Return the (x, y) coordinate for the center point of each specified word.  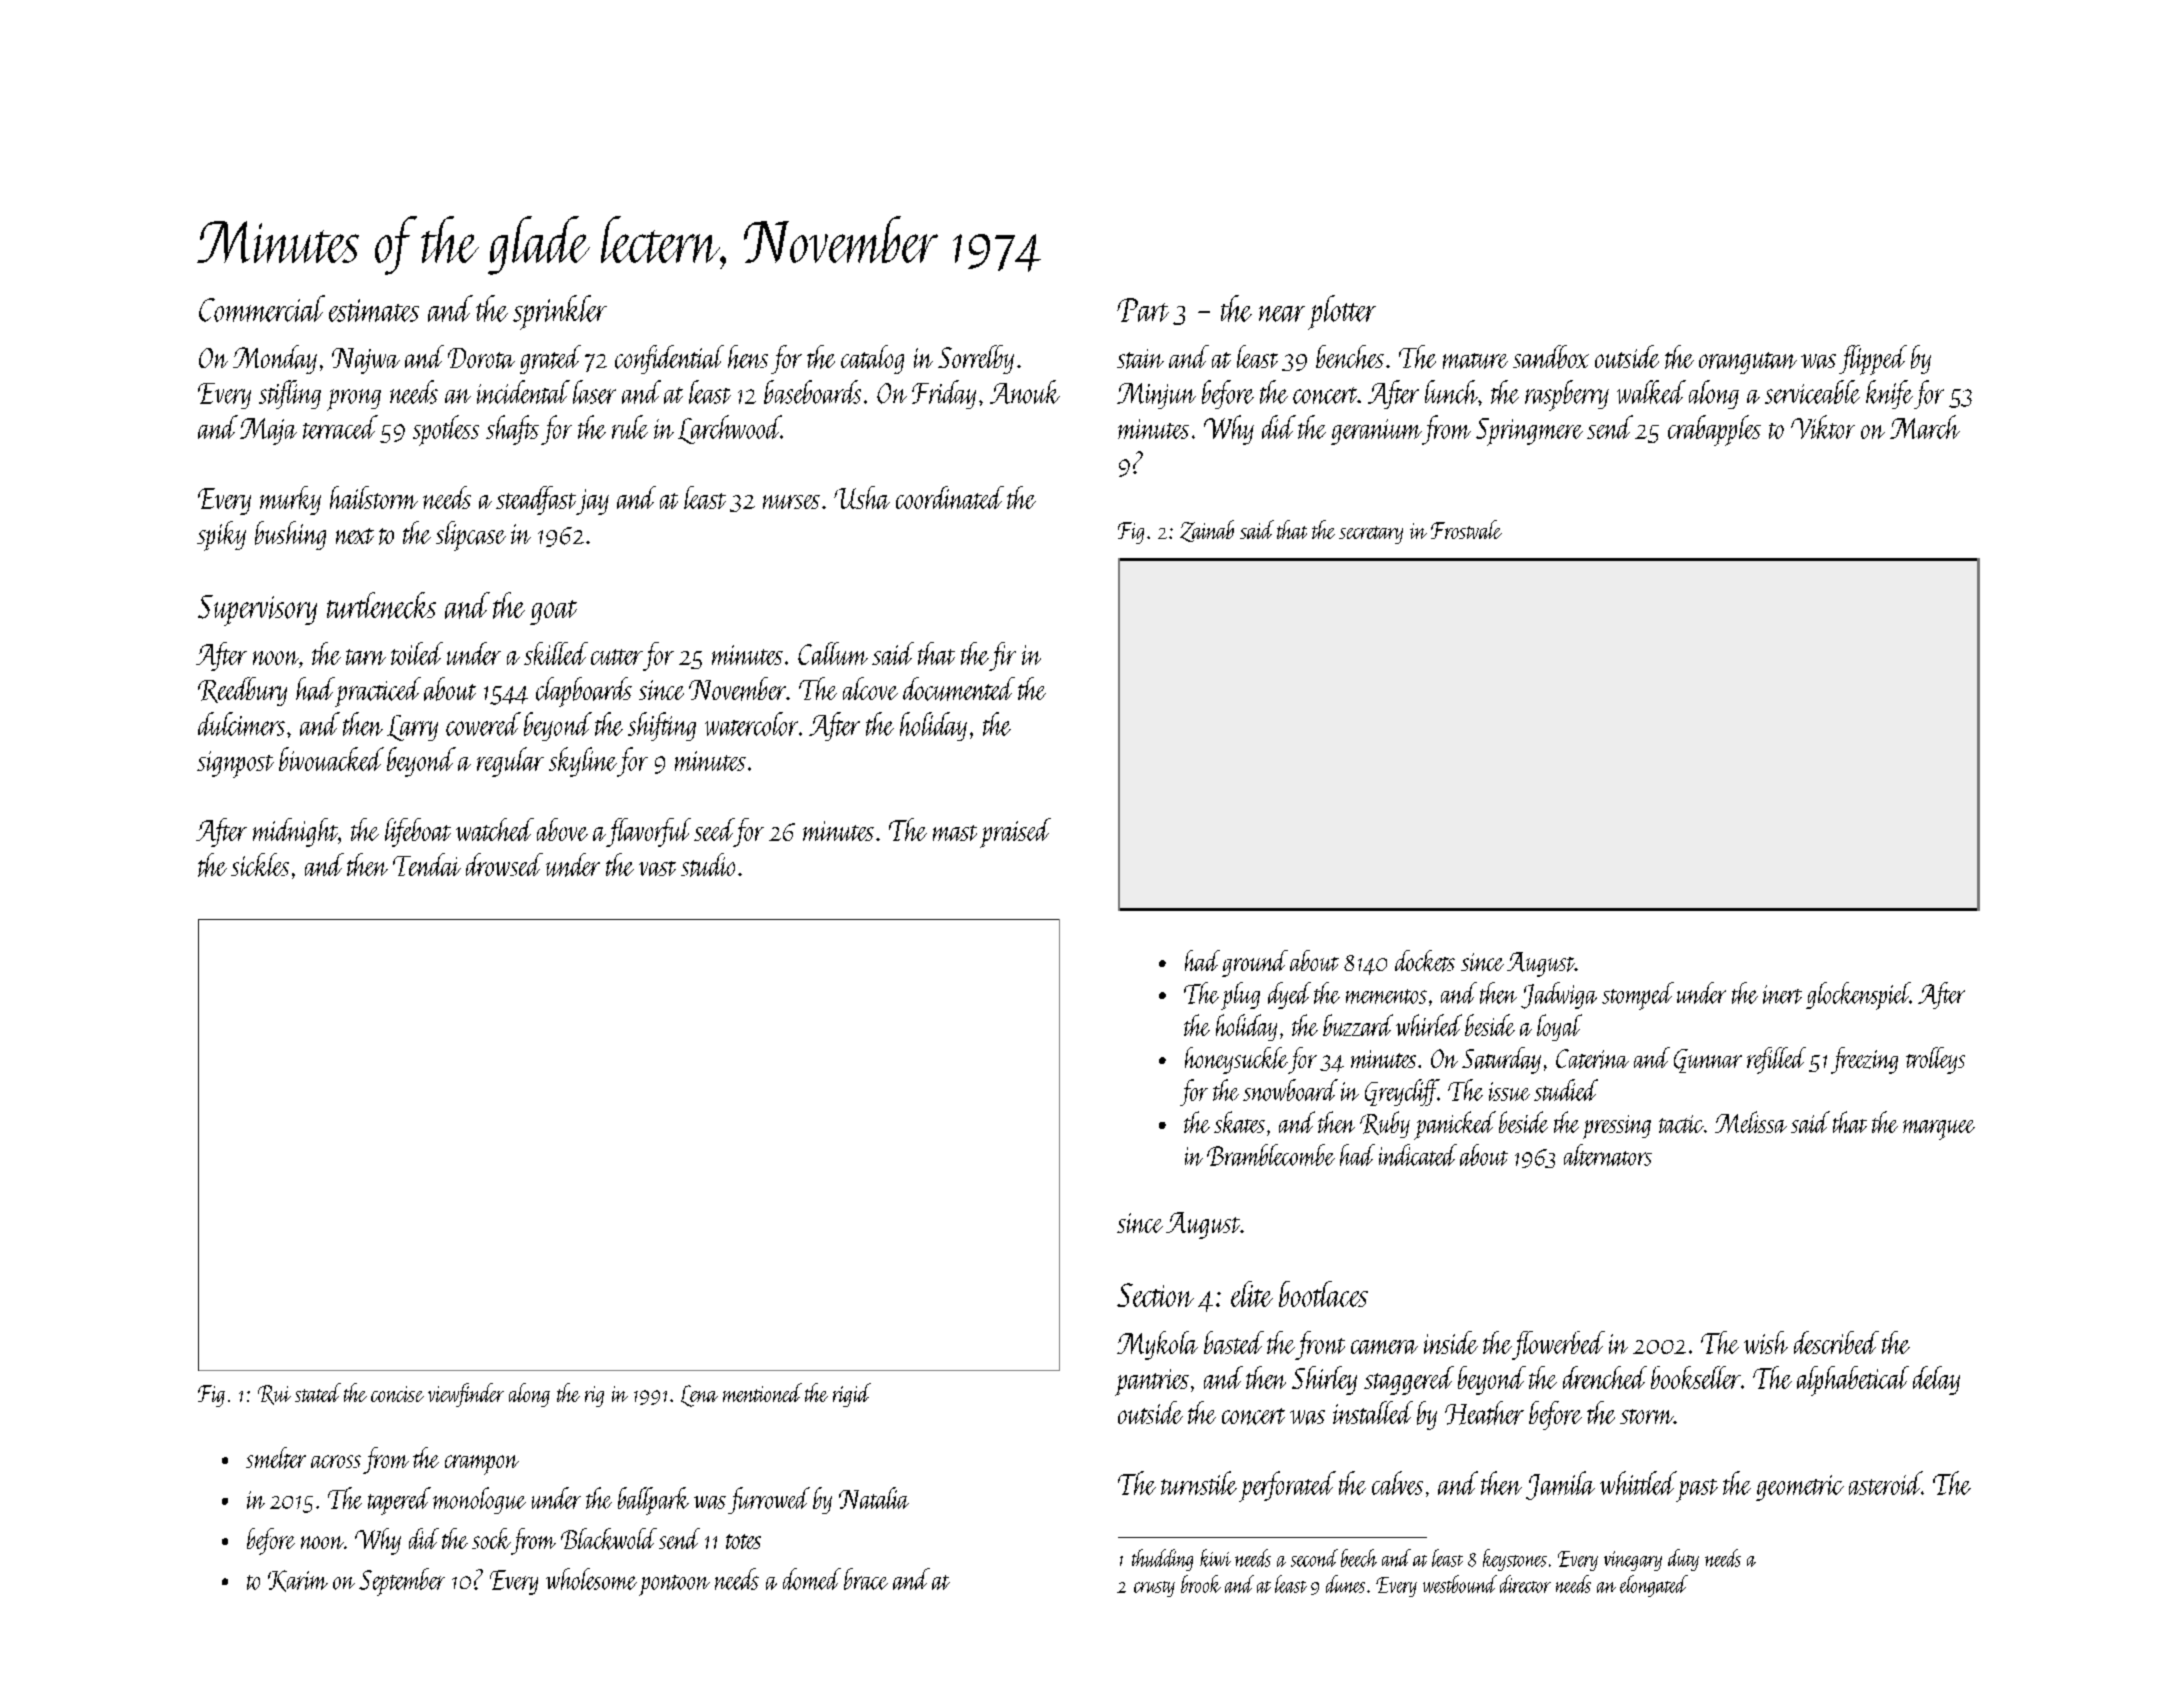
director (1525, 1584)
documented (959, 689)
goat (553, 612)
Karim (298, 1581)
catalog (872, 359)
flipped (1873, 360)
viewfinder (466, 1395)
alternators (1608, 1155)
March (1925, 427)
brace (866, 1579)
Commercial (262, 308)
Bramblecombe (1271, 1155)
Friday (944, 394)
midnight (295, 832)
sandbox (1551, 357)
